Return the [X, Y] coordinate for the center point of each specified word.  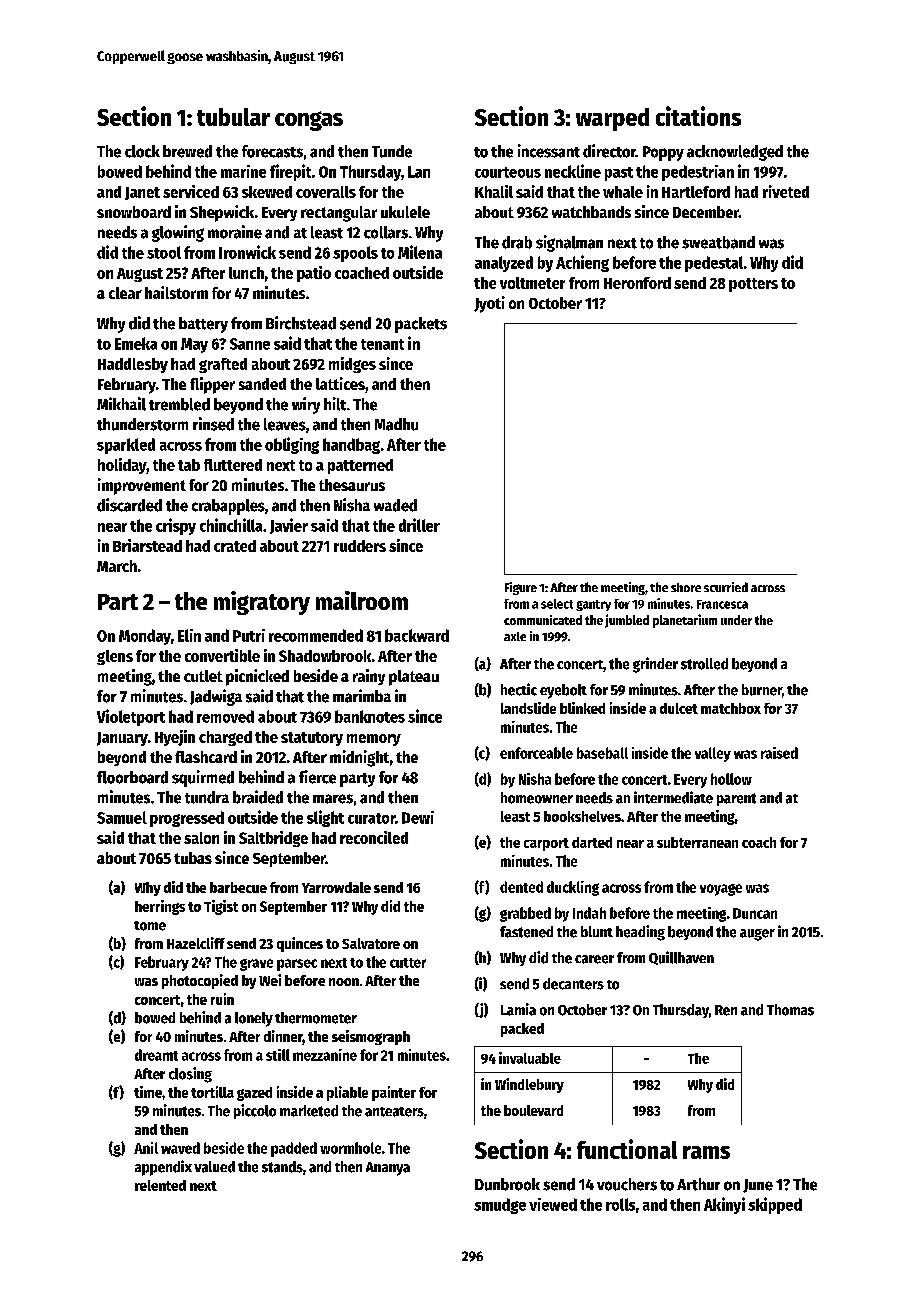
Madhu [396, 424]
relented [160, 1185]
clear [125, 293]
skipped [775, 1205]
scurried [726, 587]
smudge [500, 1206]
